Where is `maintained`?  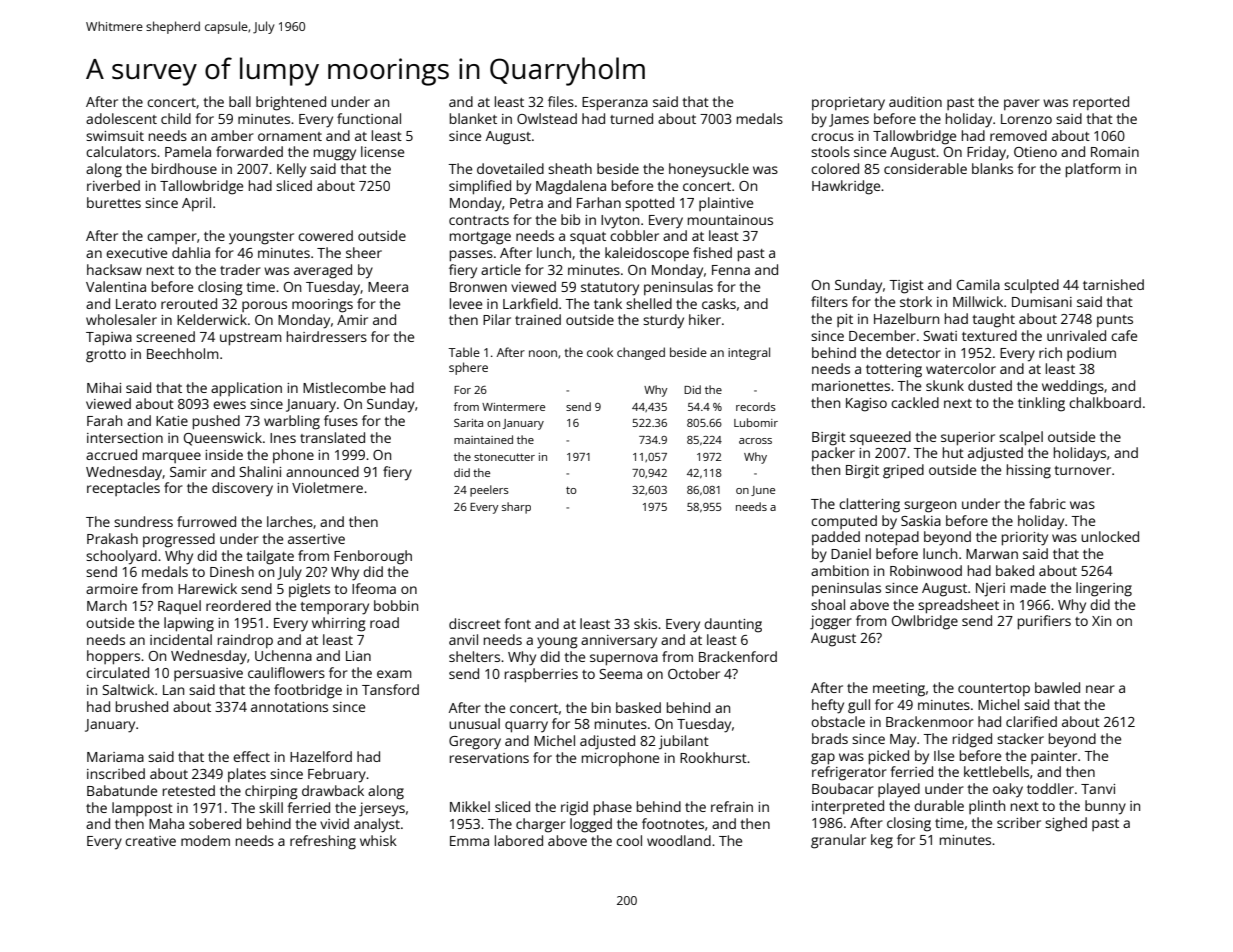
maintained is located at coordinates (483, 439).
